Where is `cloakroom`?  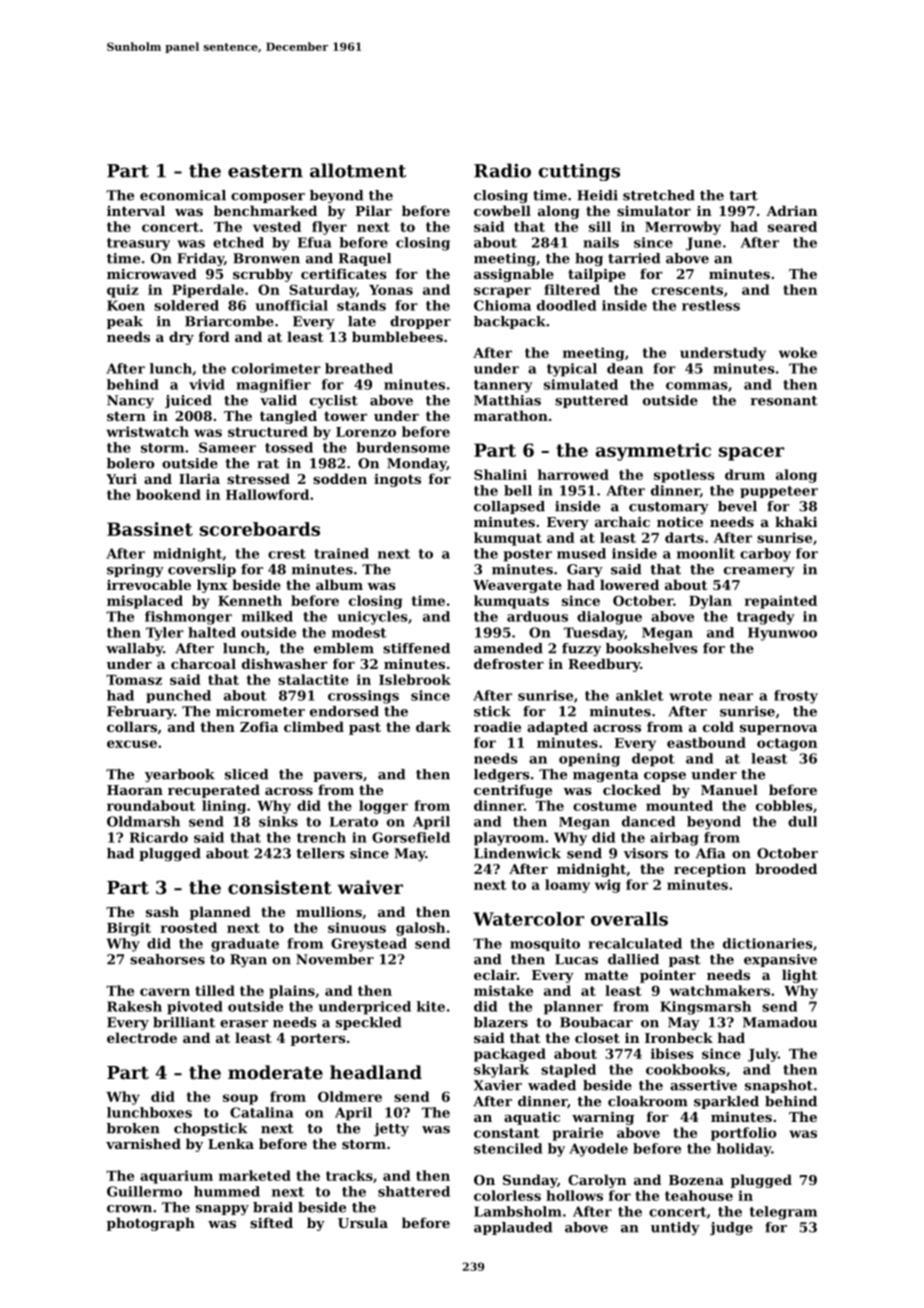
cloakroom is located at coordinates (648, 1101).
